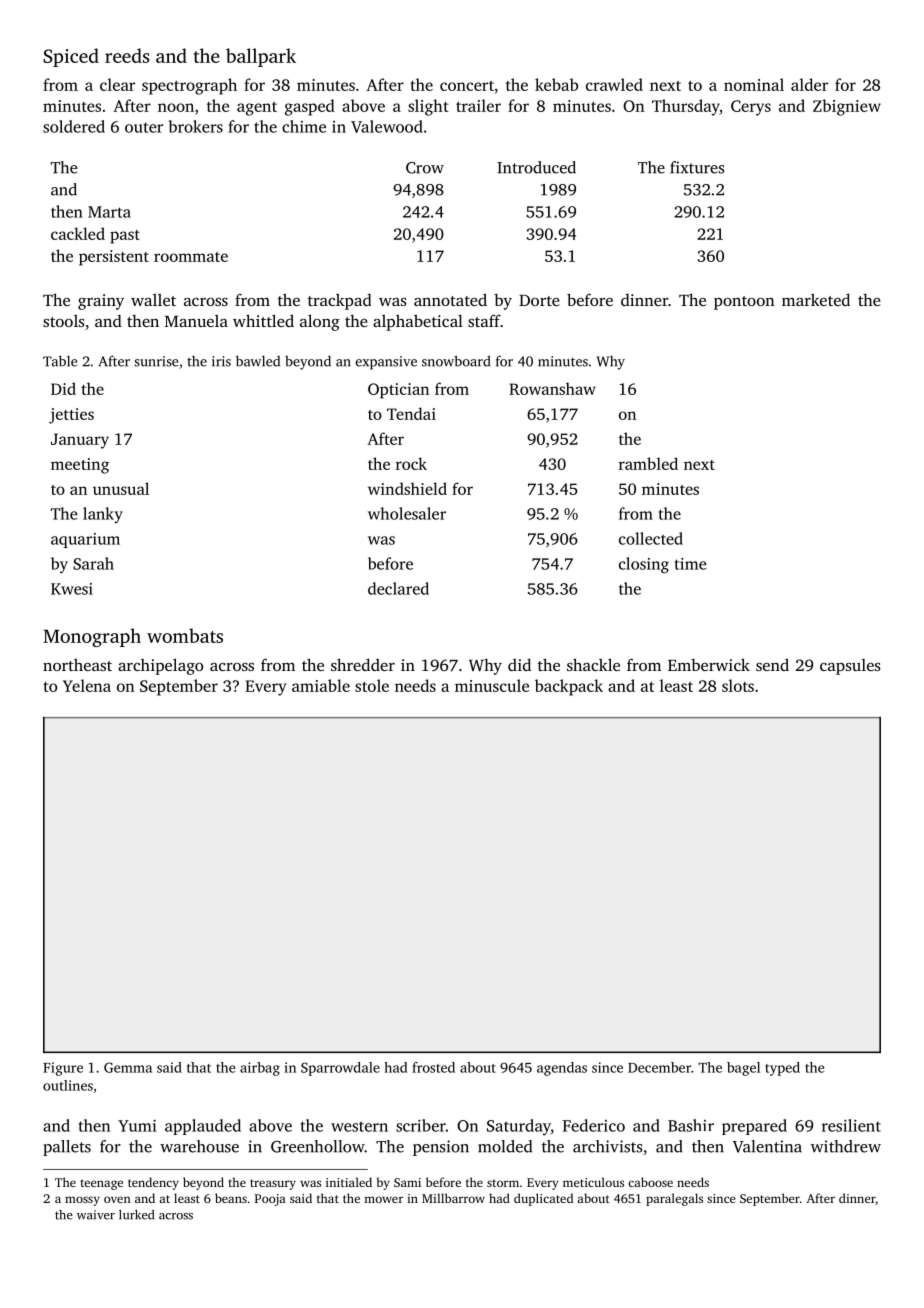 The width and height of the image is (924, 1308). What do you see at coordinates (114, 258) in the image?
I see `persistent` at bounding box center [114, 258].
